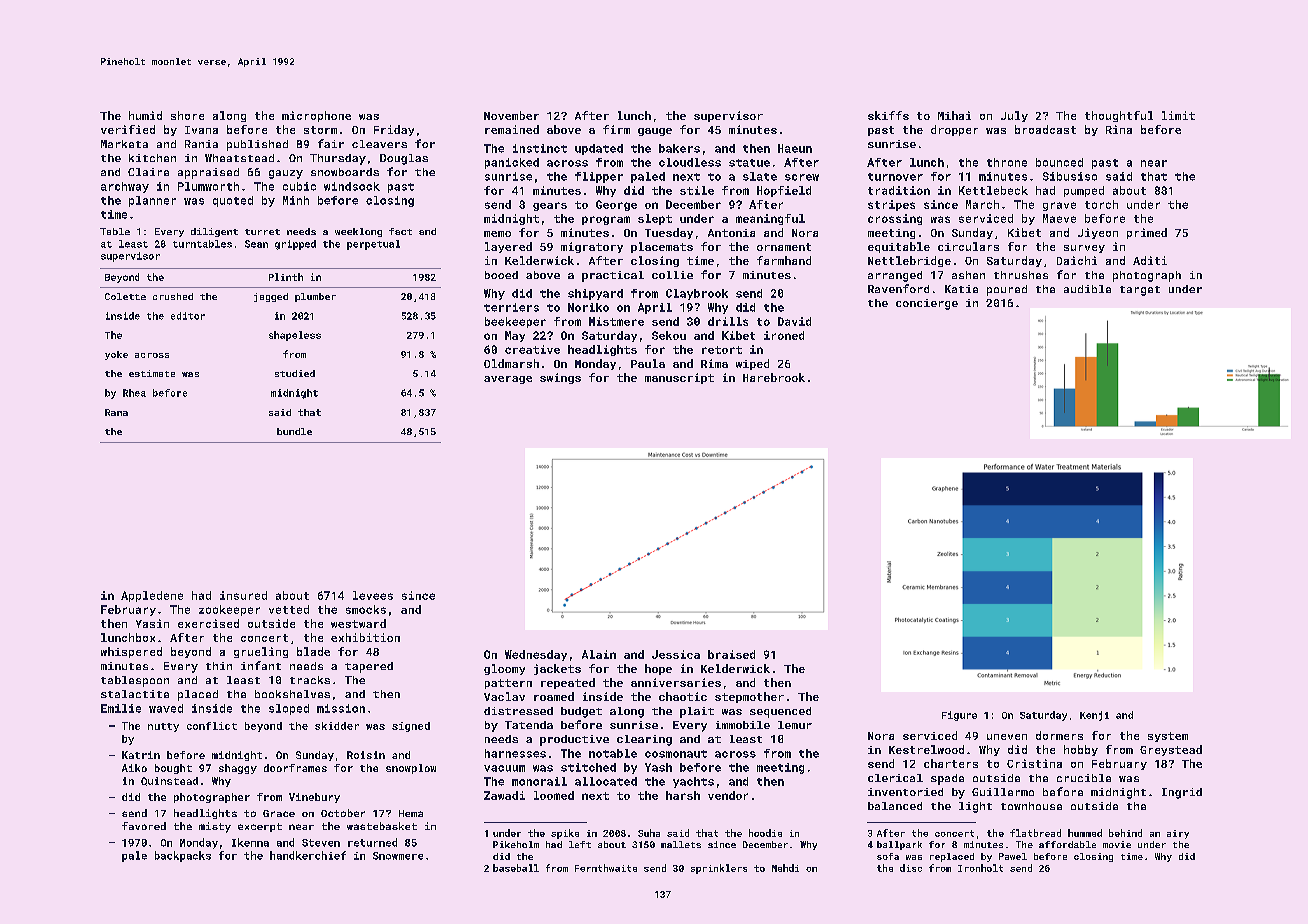 This image has width=1308, height=924. What do you see at coordinates (152, 596) in the image?
I see `Appledene` at bounding box center [152, 596].
